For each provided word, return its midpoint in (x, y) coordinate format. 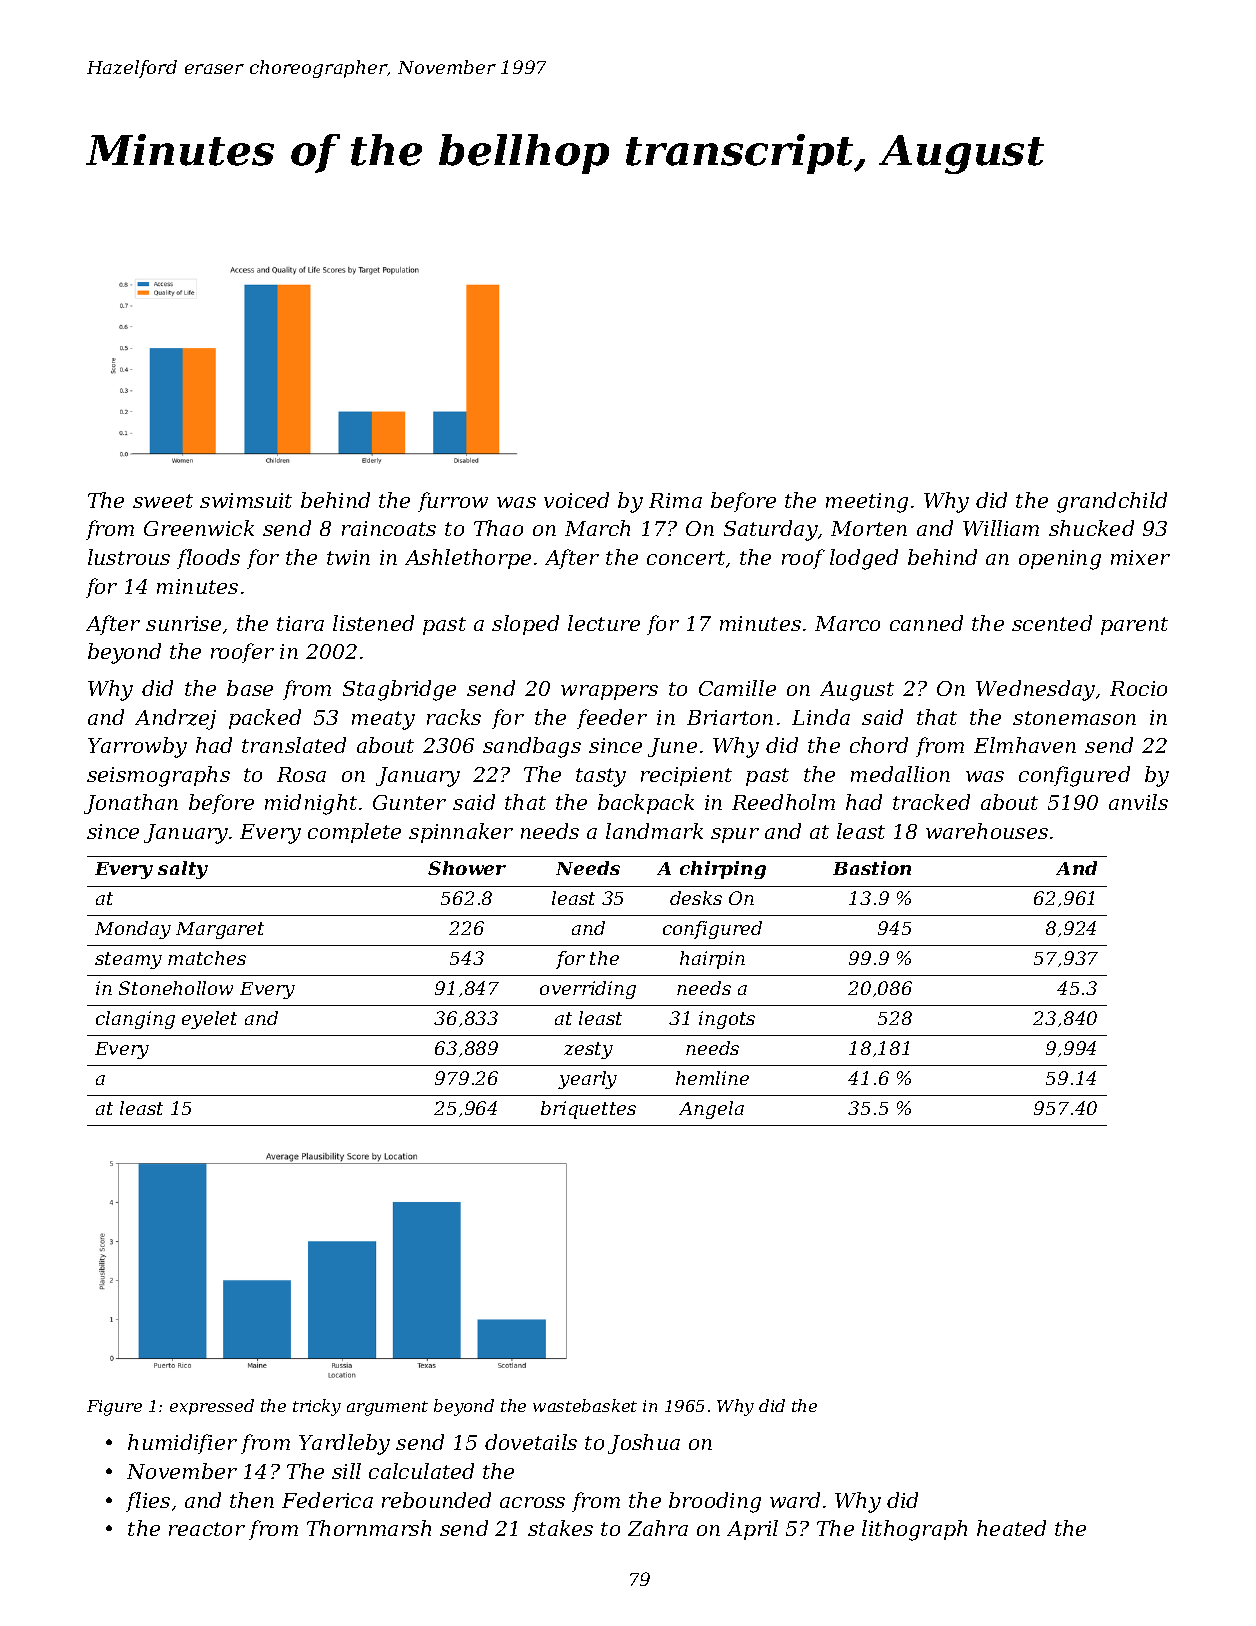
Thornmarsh (369, 1528)
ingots (727, 1020)
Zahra (658, 1528)
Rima (675, 500)
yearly (587, 1080)
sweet (163, 501)
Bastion (872, 868)
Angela (711, 1110)
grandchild (1112, 502)
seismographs (158, 776)
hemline (712, 1078)
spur (735, 835)
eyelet (209, 1020)
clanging (135, 1020)
